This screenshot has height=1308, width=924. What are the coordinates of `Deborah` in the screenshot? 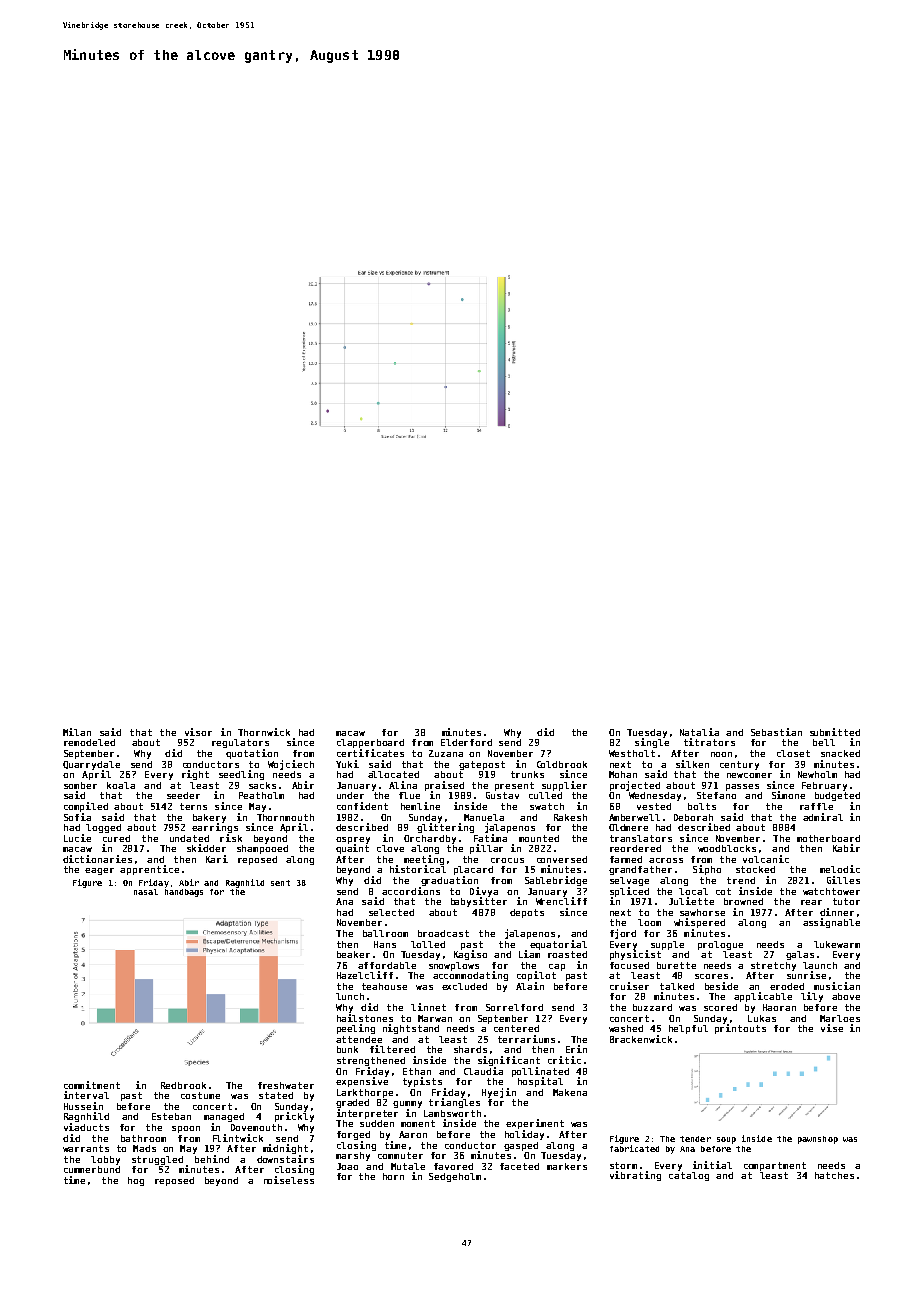 It's located at (693, 817).
